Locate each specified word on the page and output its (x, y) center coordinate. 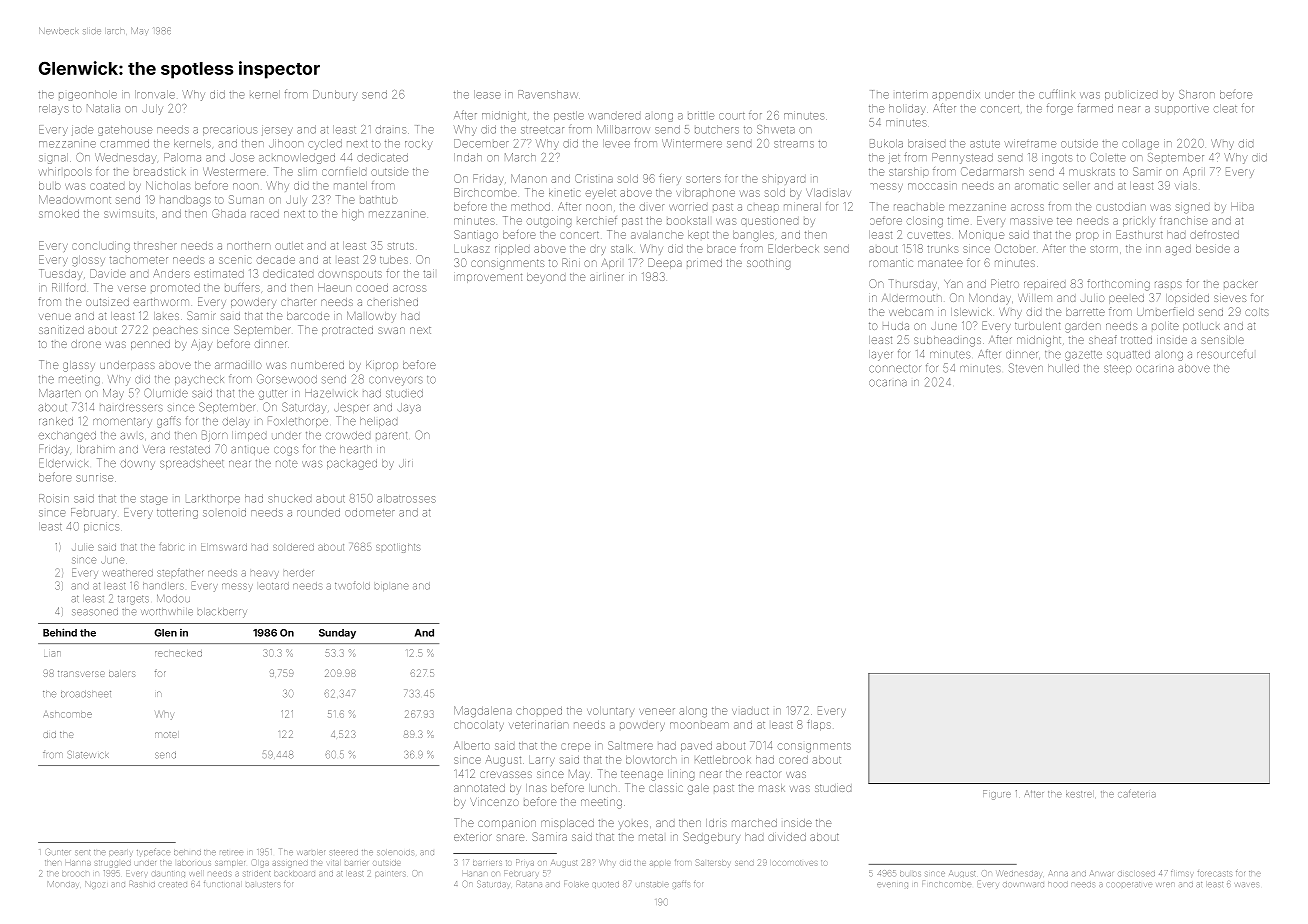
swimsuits (129, 214)
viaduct (750, 711)
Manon (529, 178)
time (958, 221)
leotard (274, 586)
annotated (479, 788)
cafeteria (1137, 794)
